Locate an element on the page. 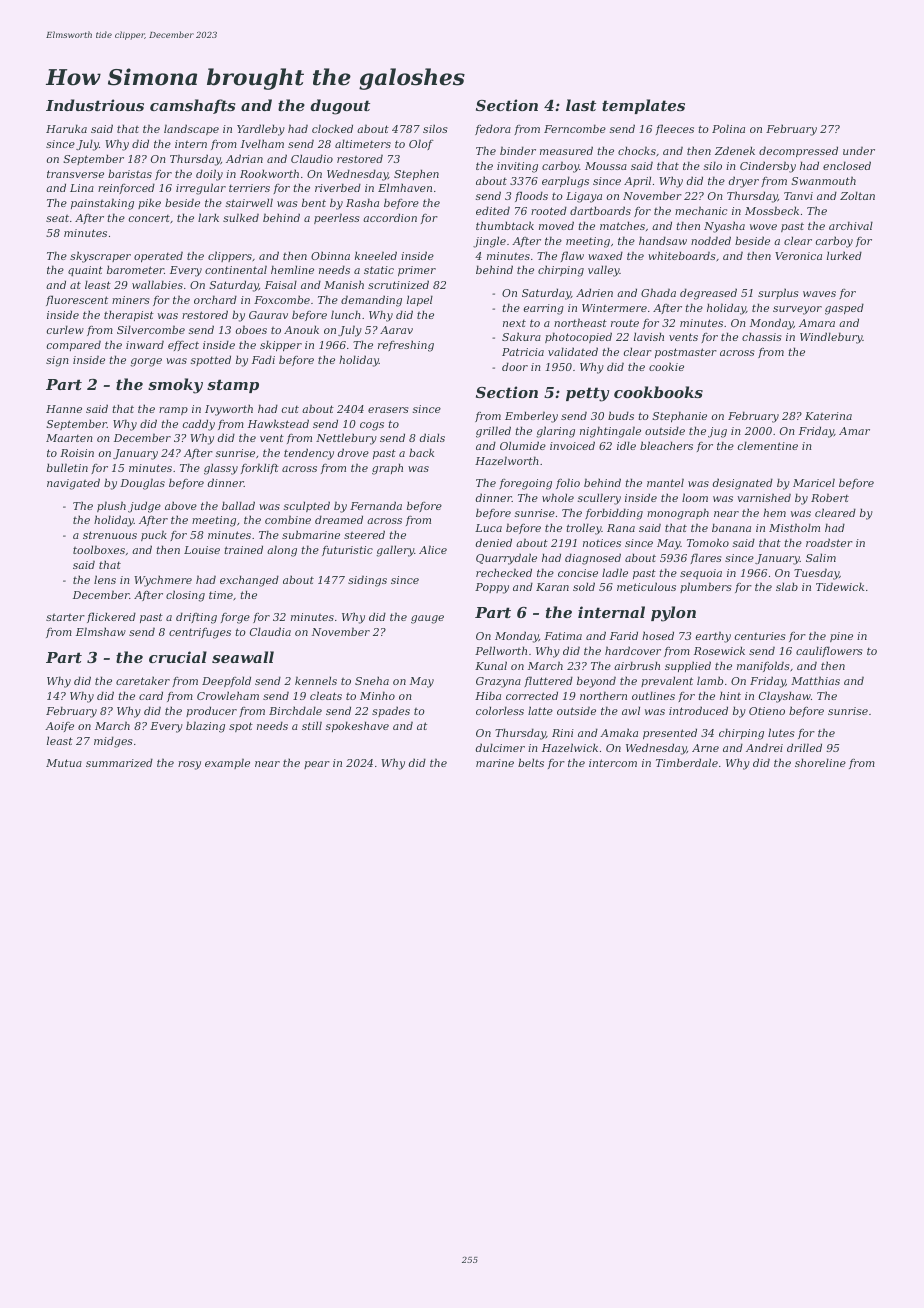 The image size is (924, 1308). binder is located at coordinates (518, 150).
